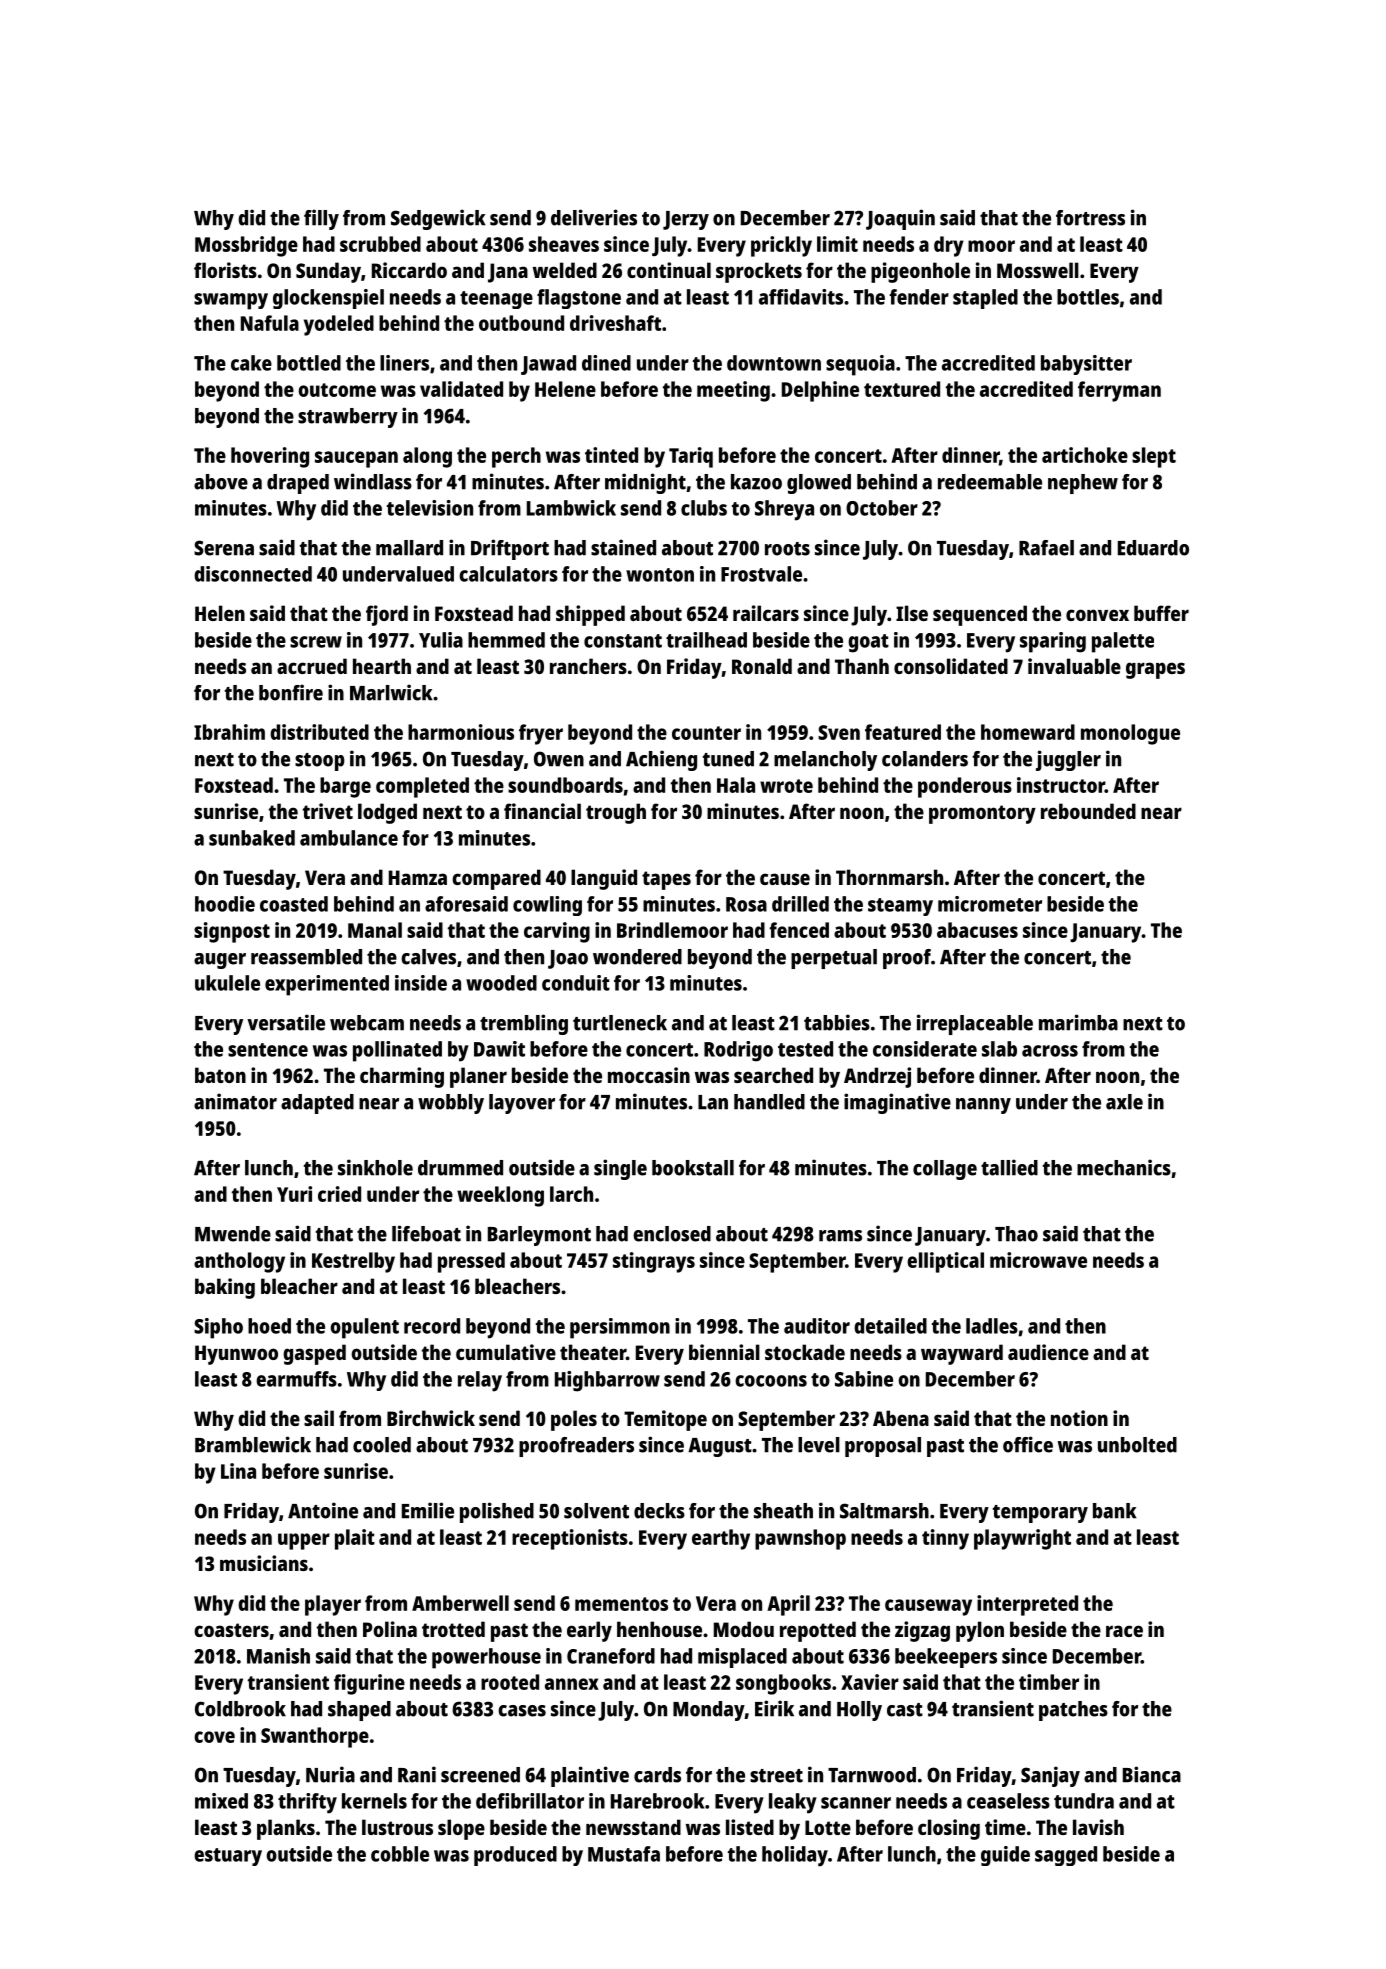  Describe the element at coordinates (321, 219) in the screenshot. I see `filly` at that location.
